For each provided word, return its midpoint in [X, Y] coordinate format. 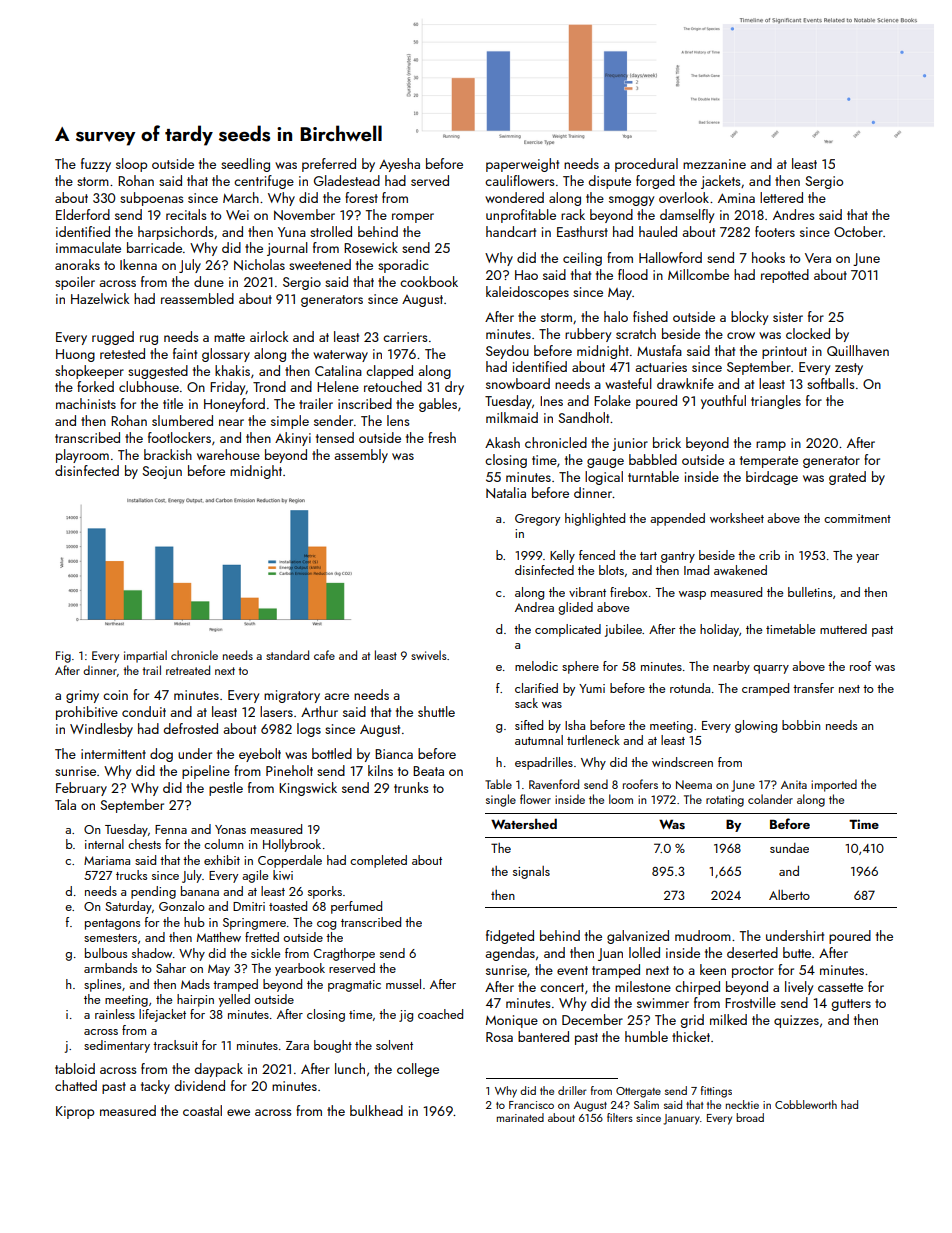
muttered [843, 629]
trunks [411, 787]
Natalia [506, 492]
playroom [82, 456]
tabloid [75, 1068]
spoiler [75, 283]
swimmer [663, 1003]
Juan [610, 954]
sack [526, 703]
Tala [65, 804]
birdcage [772, 478]
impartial [145, 656]
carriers [405, 337]
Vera [818, 258]
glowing [756, 726]
